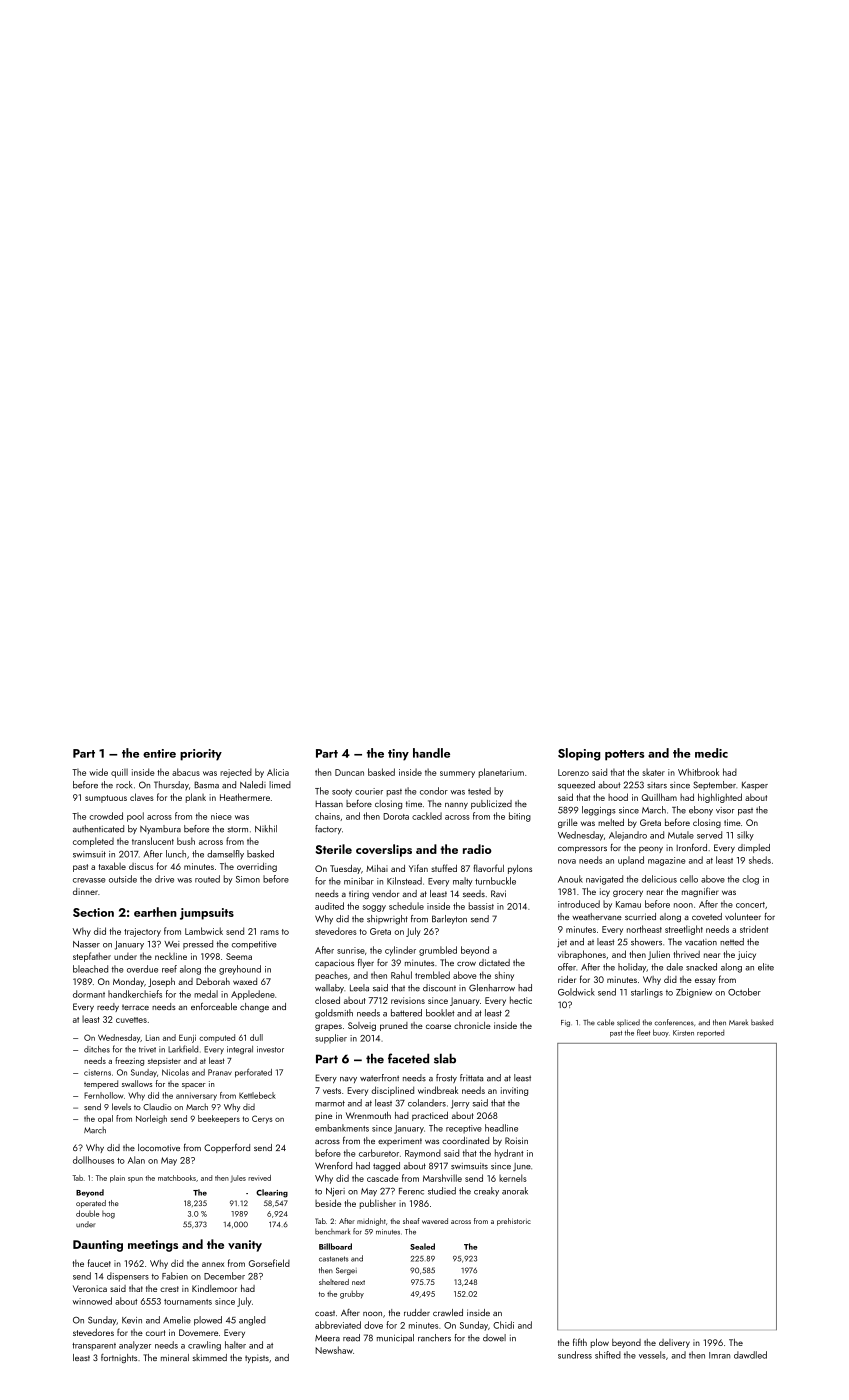 The width and height of the screenshot is (849, 1400). What do you see at coordinates (257, 1095) in the screenshot?
I see `Kettlebeck` at bounding box center [257, 1095].
